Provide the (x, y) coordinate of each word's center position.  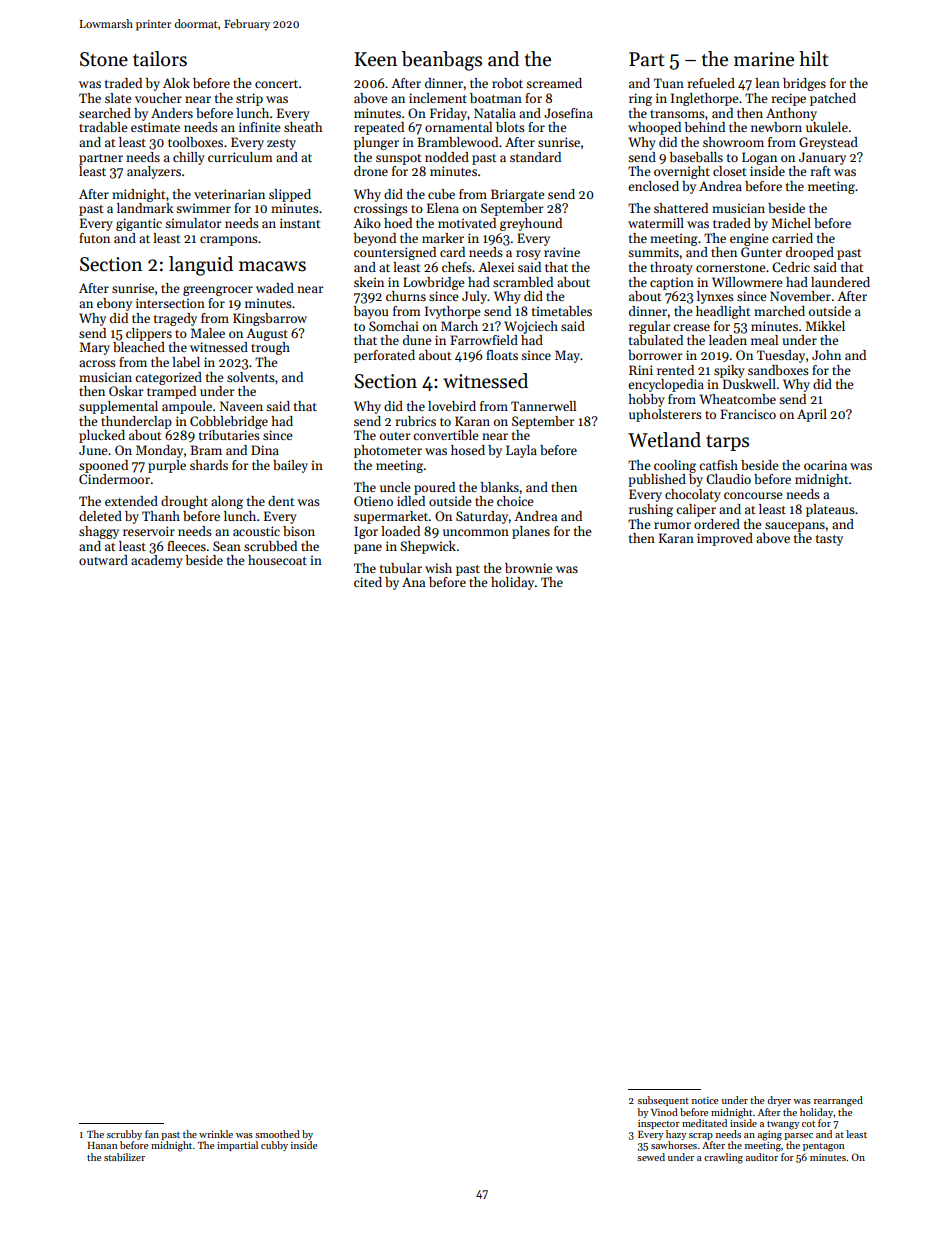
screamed (554, 83)
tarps (727, 443)
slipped (290, 195)
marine (764, 59)
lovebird (452, 406)
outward (103, 560)
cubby (274, 1146)
